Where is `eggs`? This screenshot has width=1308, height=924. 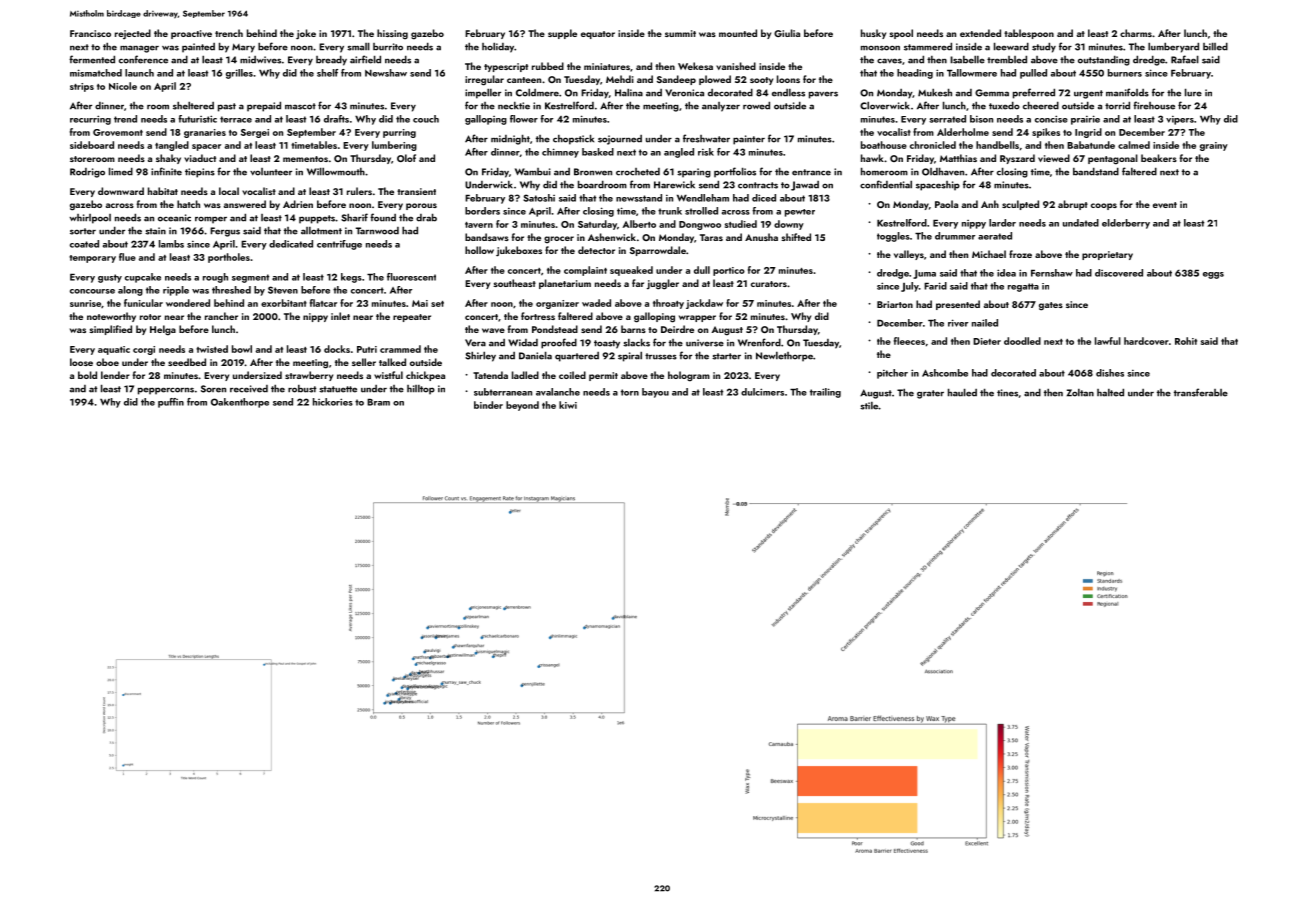 eggs is located at coordinates (1213, 275).
